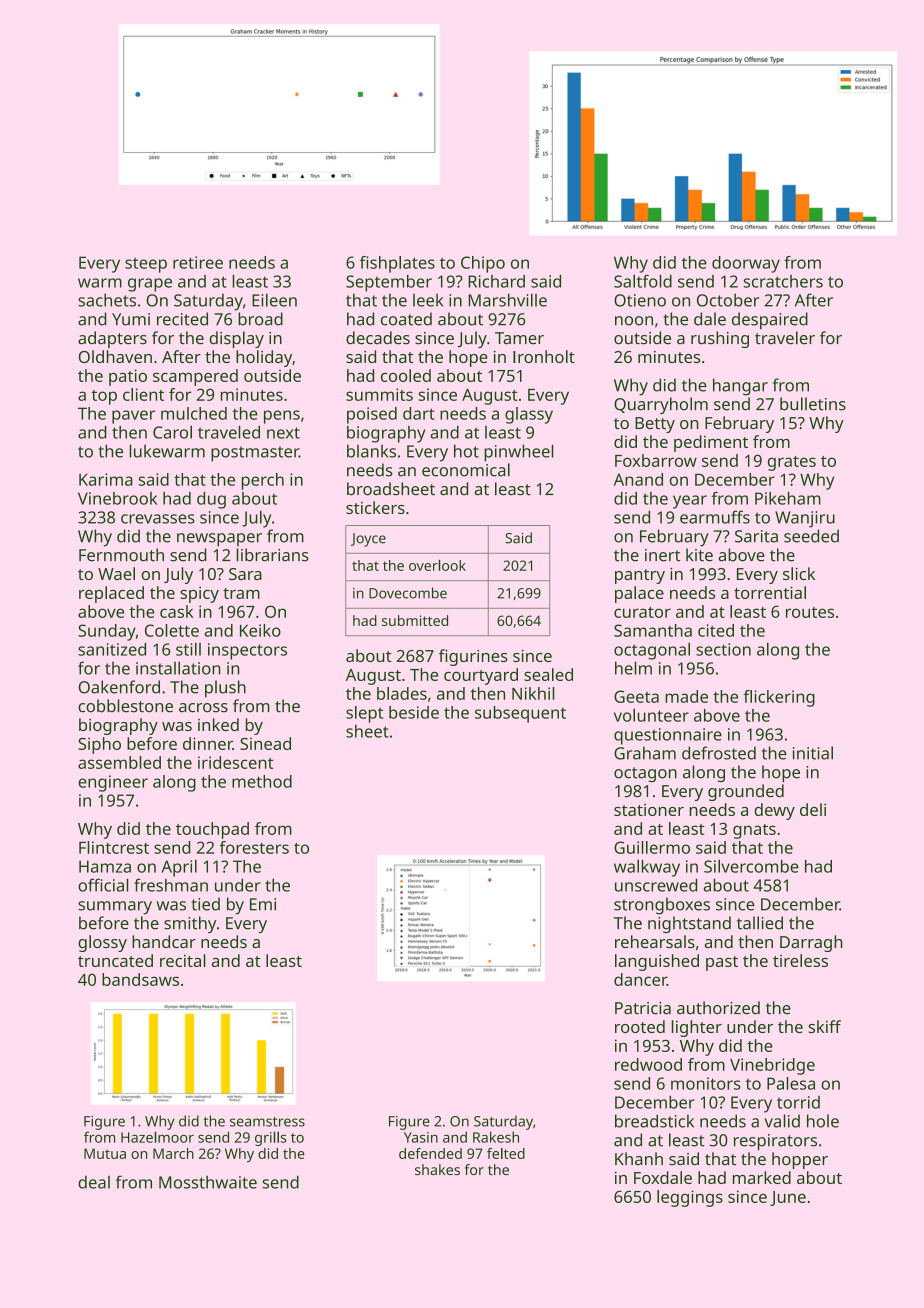  What do you see at coordinates (94, 1182) in the image?
I see `deal` at bounding box center [94, 1182].
